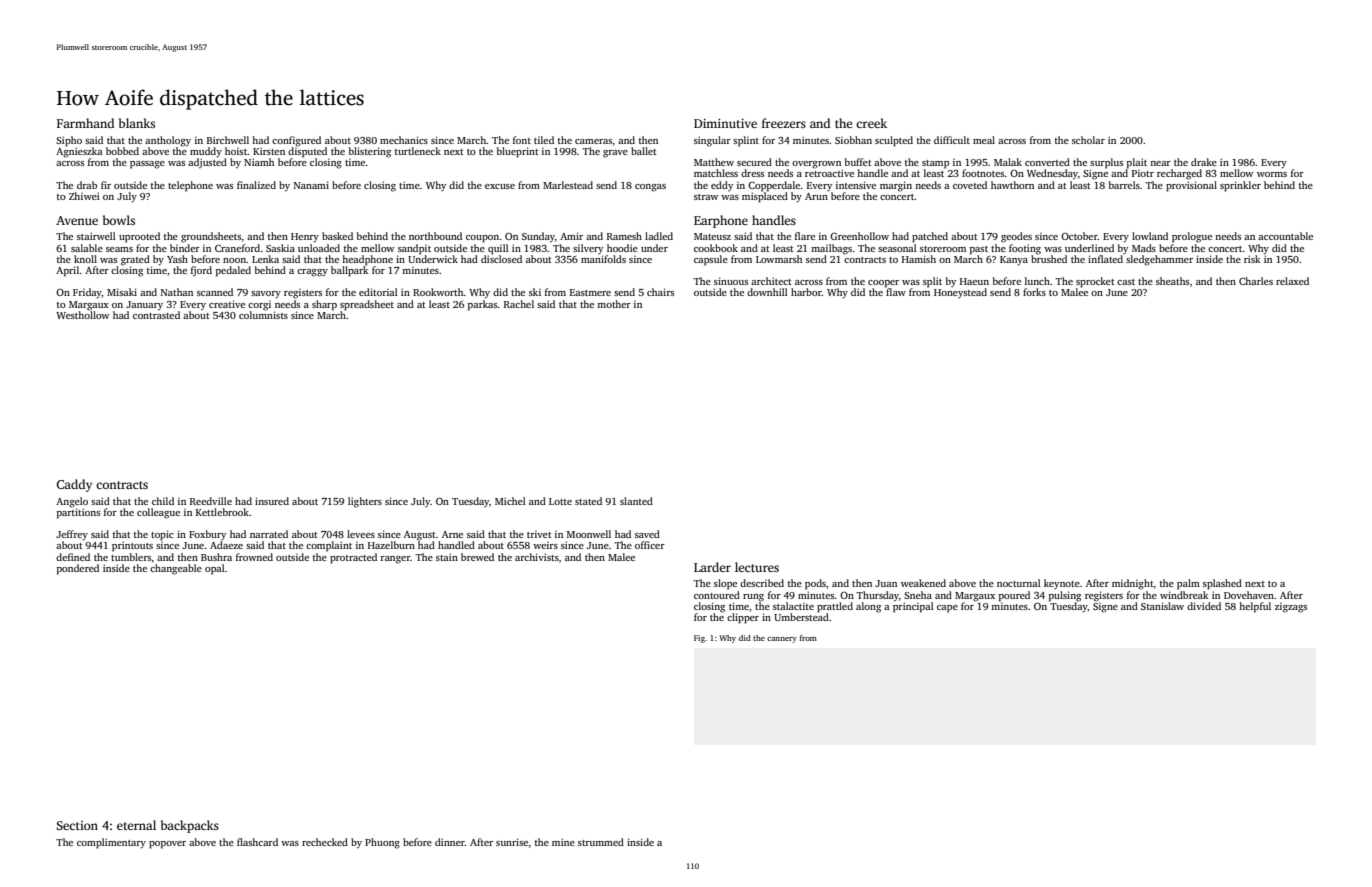  I want to click on cannery, so click(782, 640).
